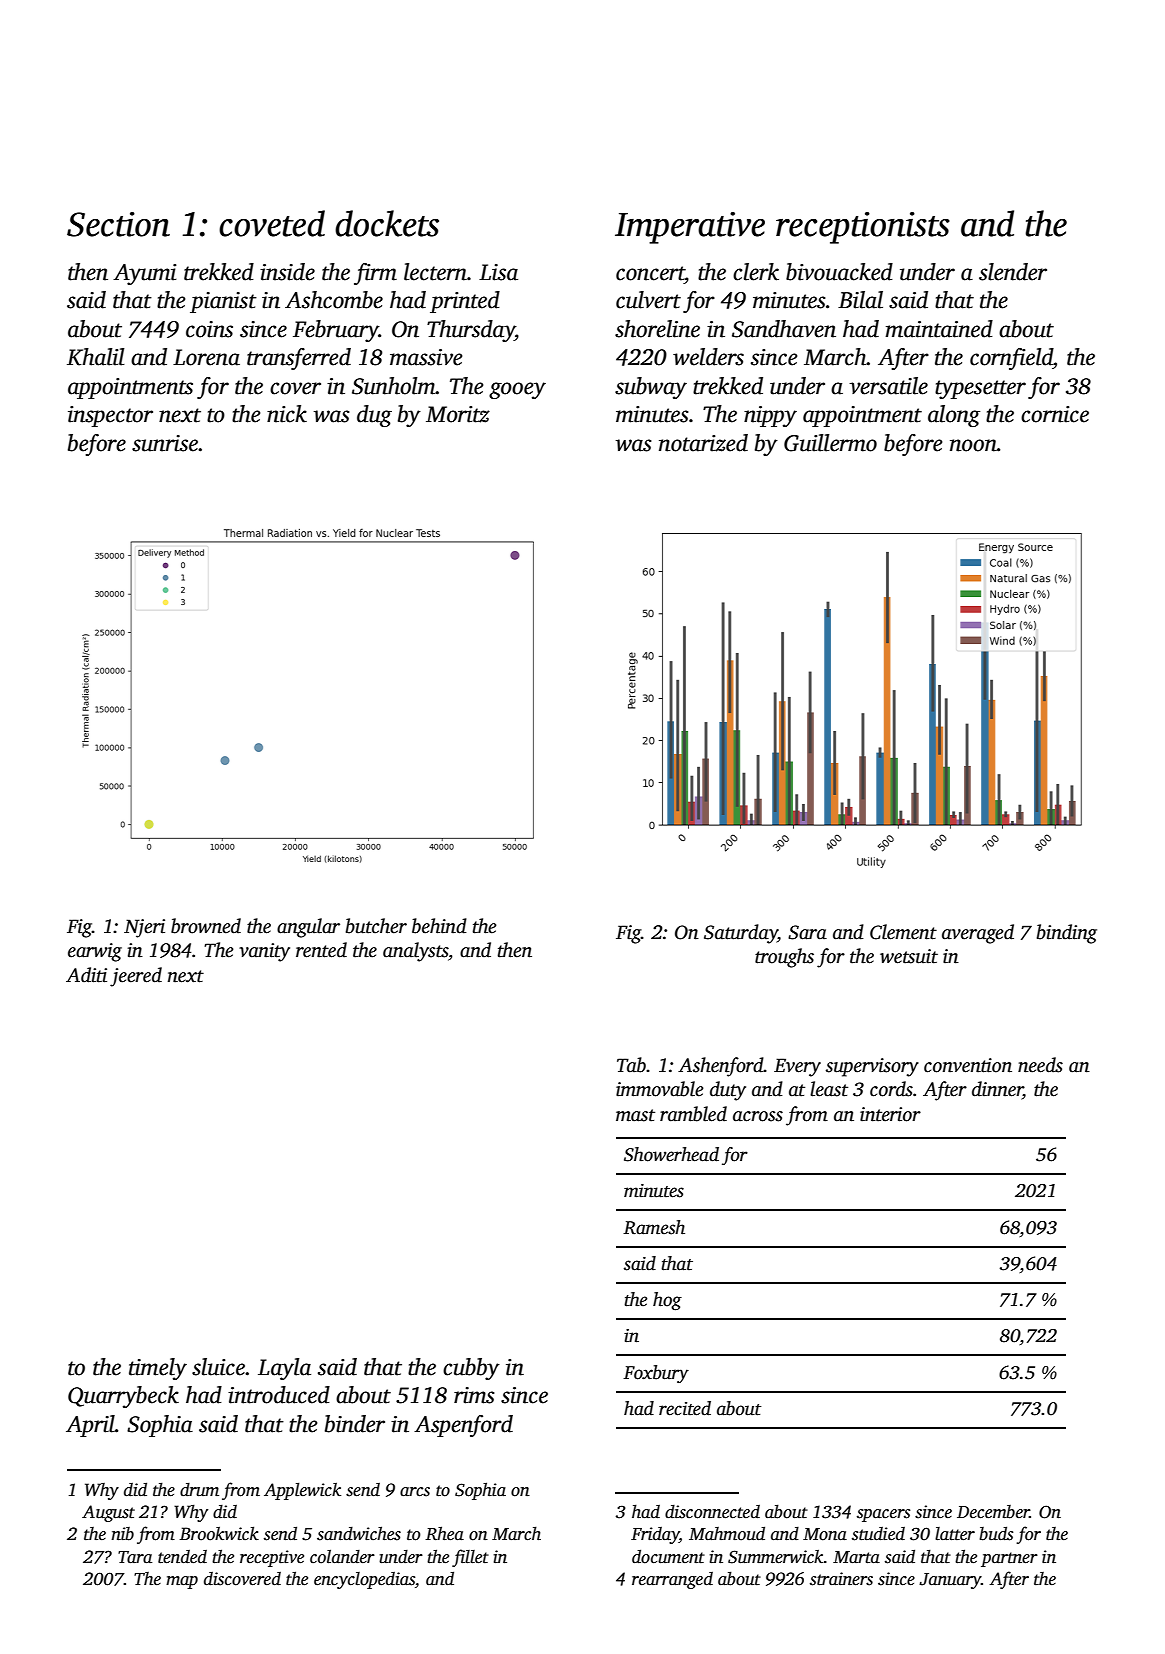 This image has width=1165, height=1654. I want to click on browned, so click(206, 926).
